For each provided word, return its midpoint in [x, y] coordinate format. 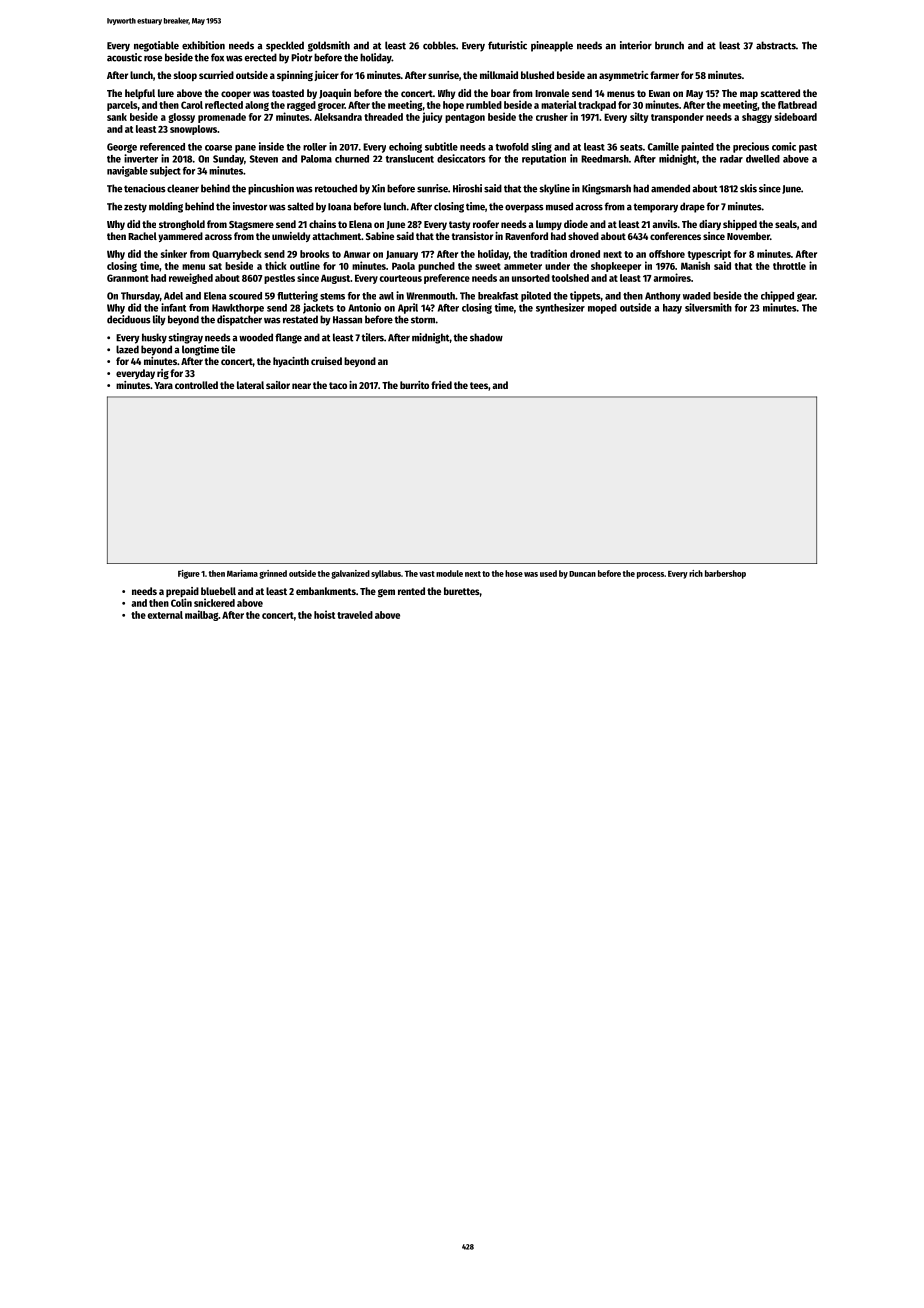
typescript [709, 254]
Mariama [242, 573]
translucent [410, 159]
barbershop [725, 574]
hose [514, 573]
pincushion [271, 189]
